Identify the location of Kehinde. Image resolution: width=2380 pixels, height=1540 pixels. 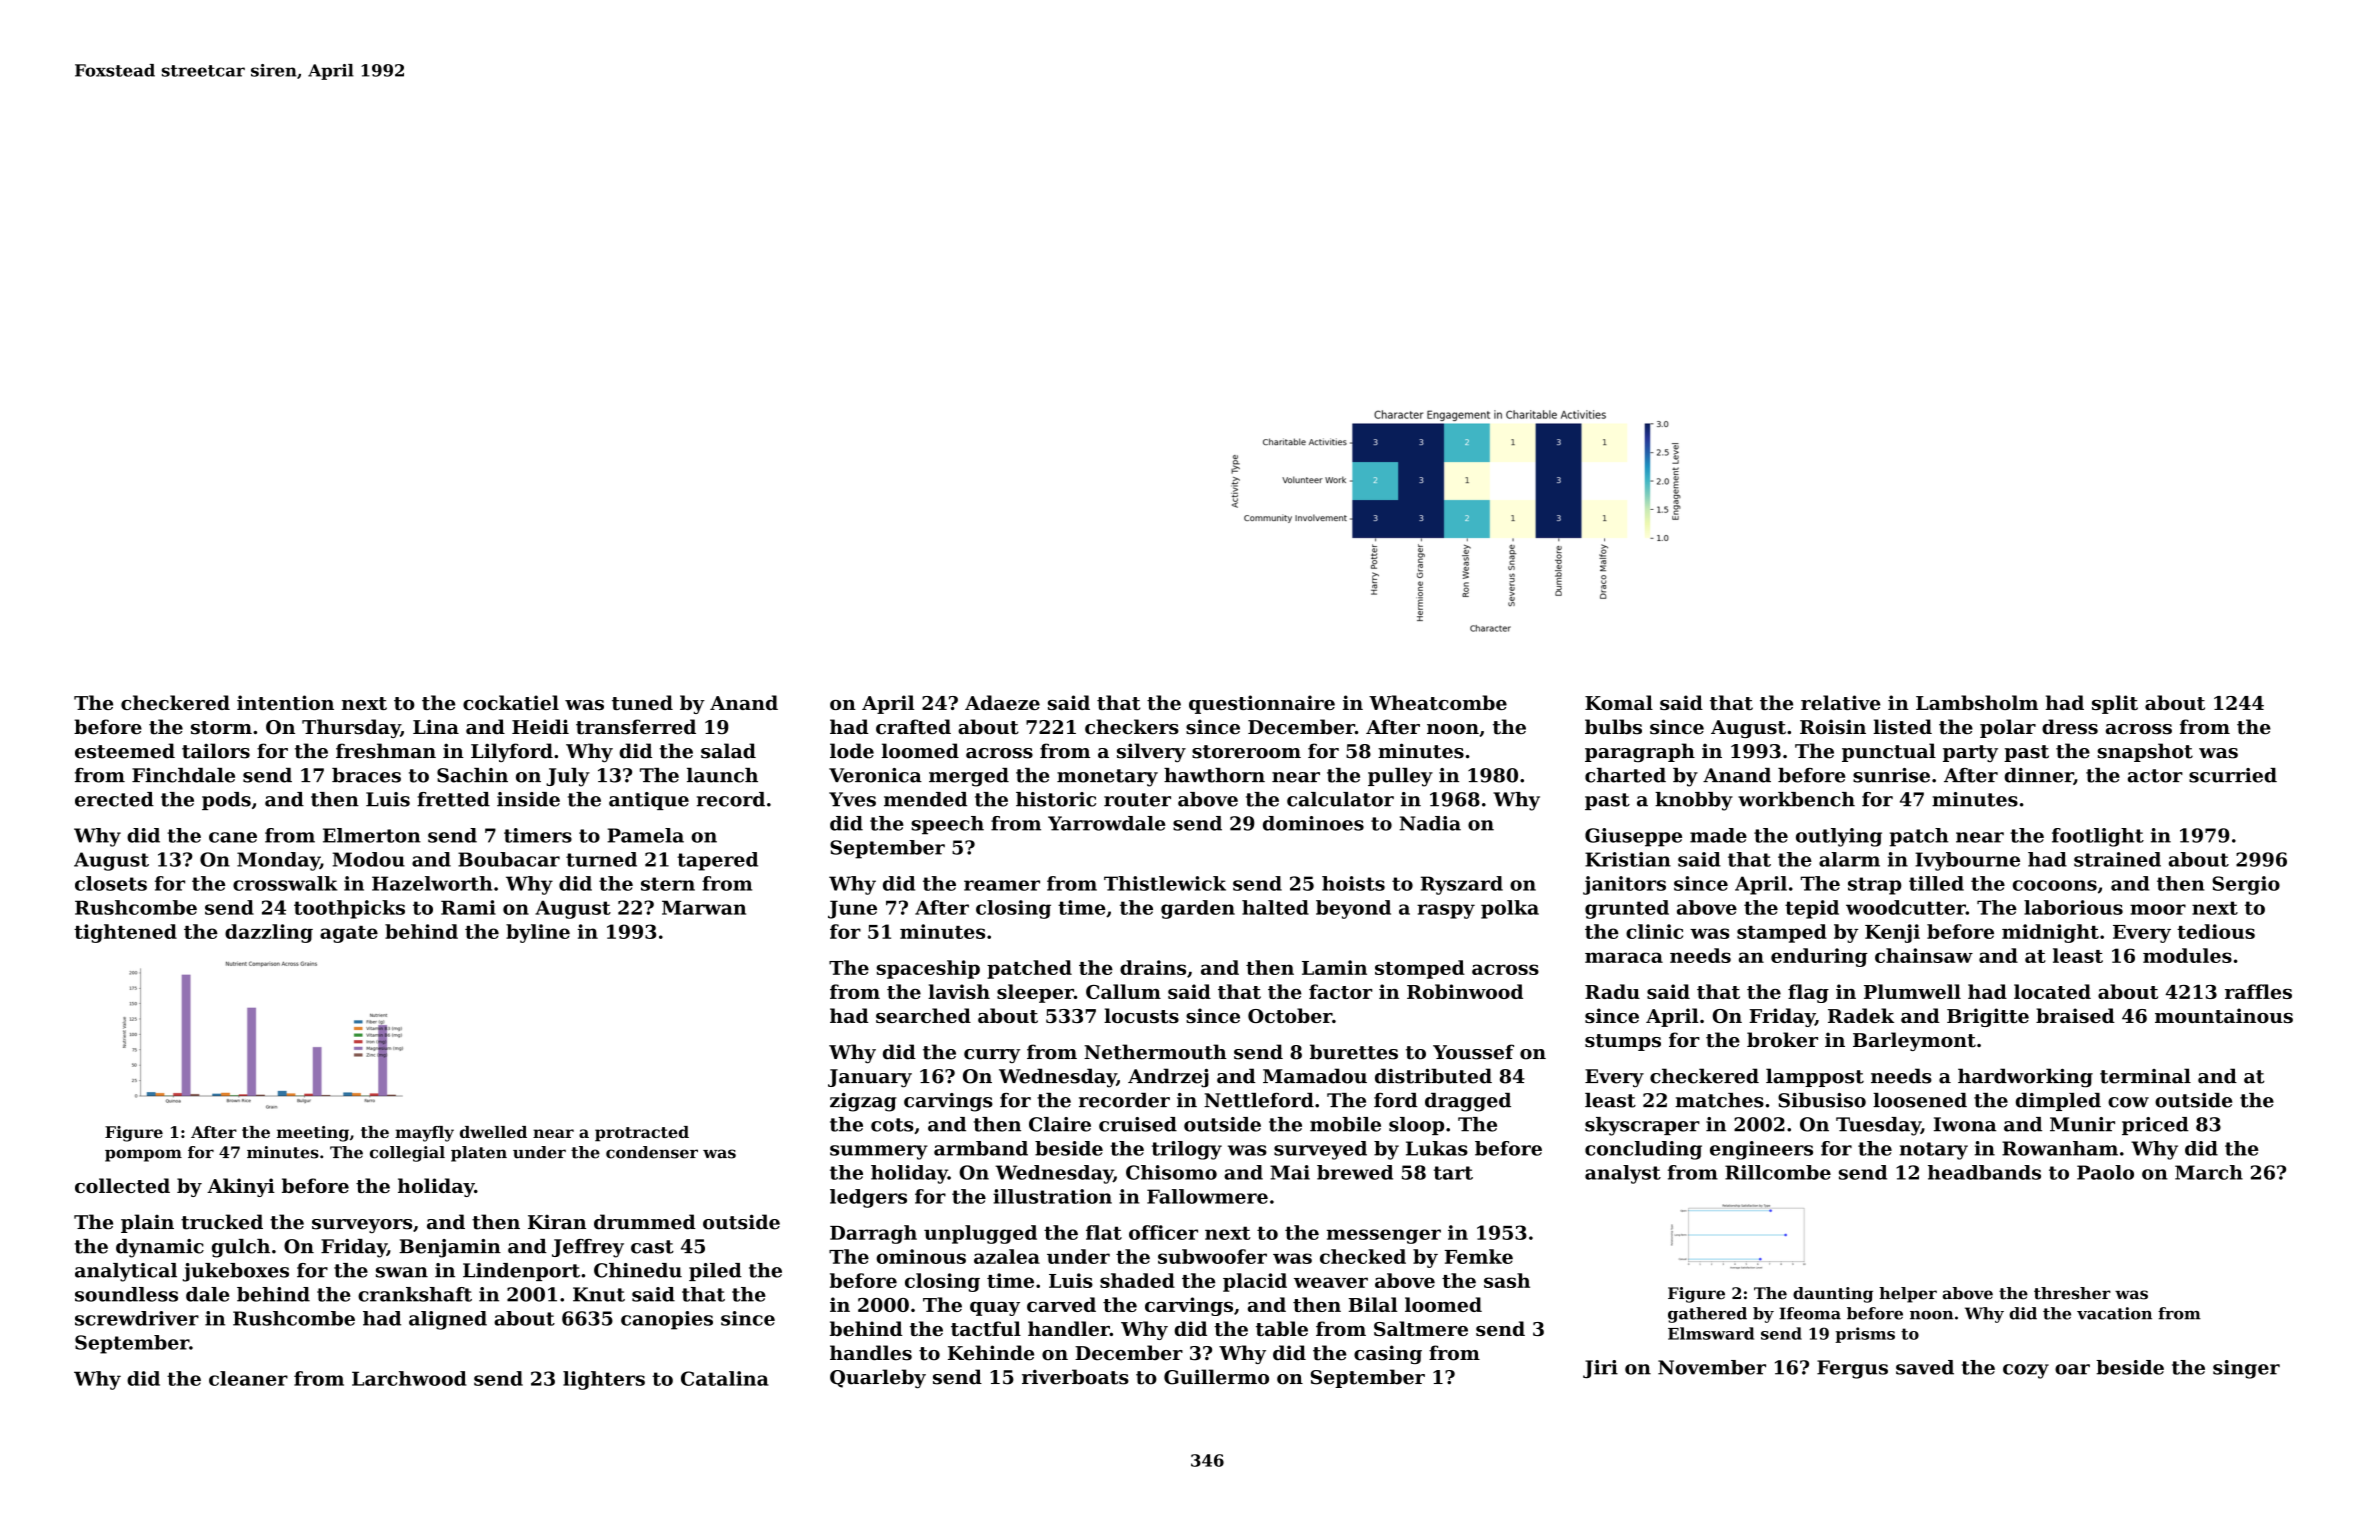
(991, 1353).
